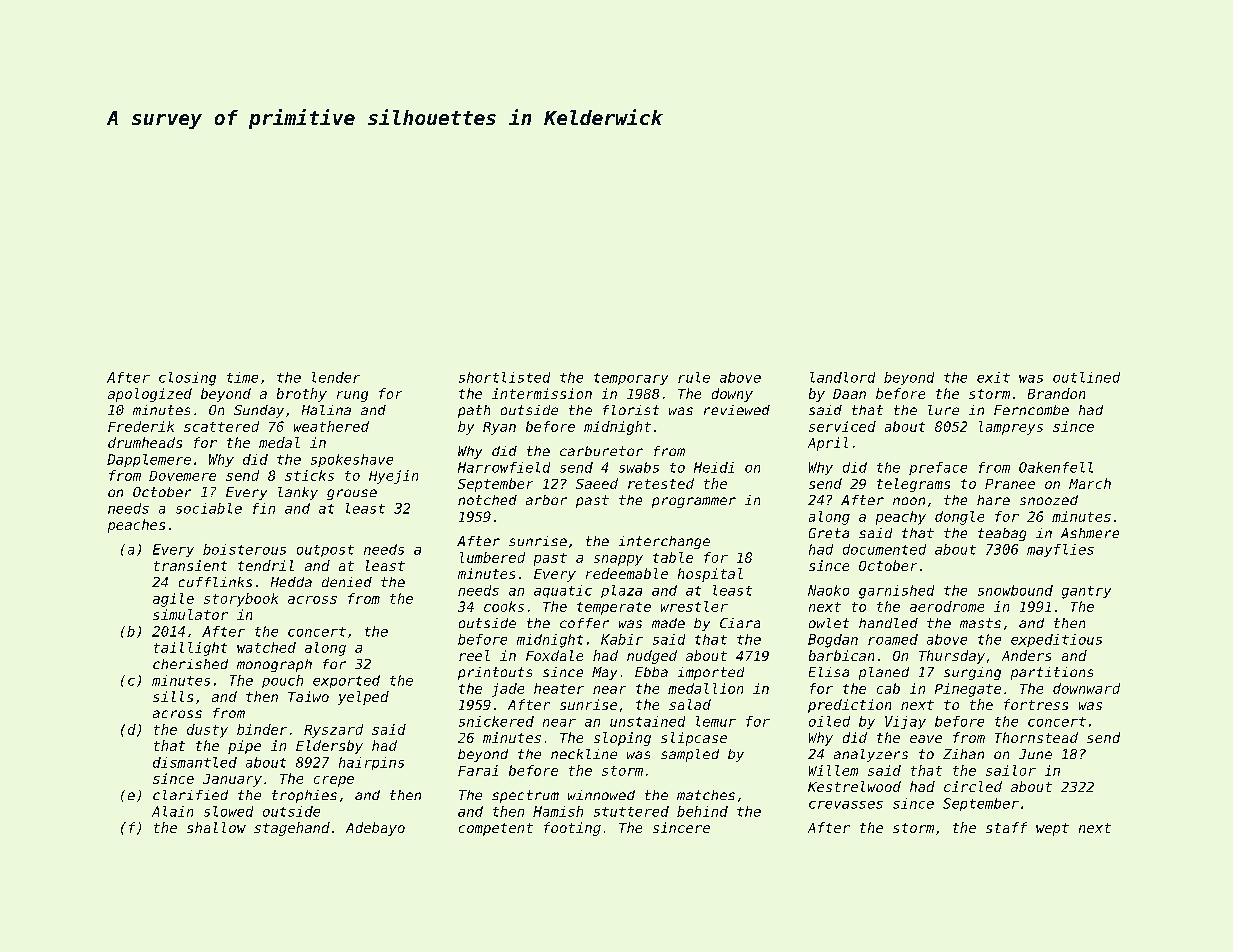 This page has height=952, width=1233. I want to click on spectrum, so click(525, 796).
